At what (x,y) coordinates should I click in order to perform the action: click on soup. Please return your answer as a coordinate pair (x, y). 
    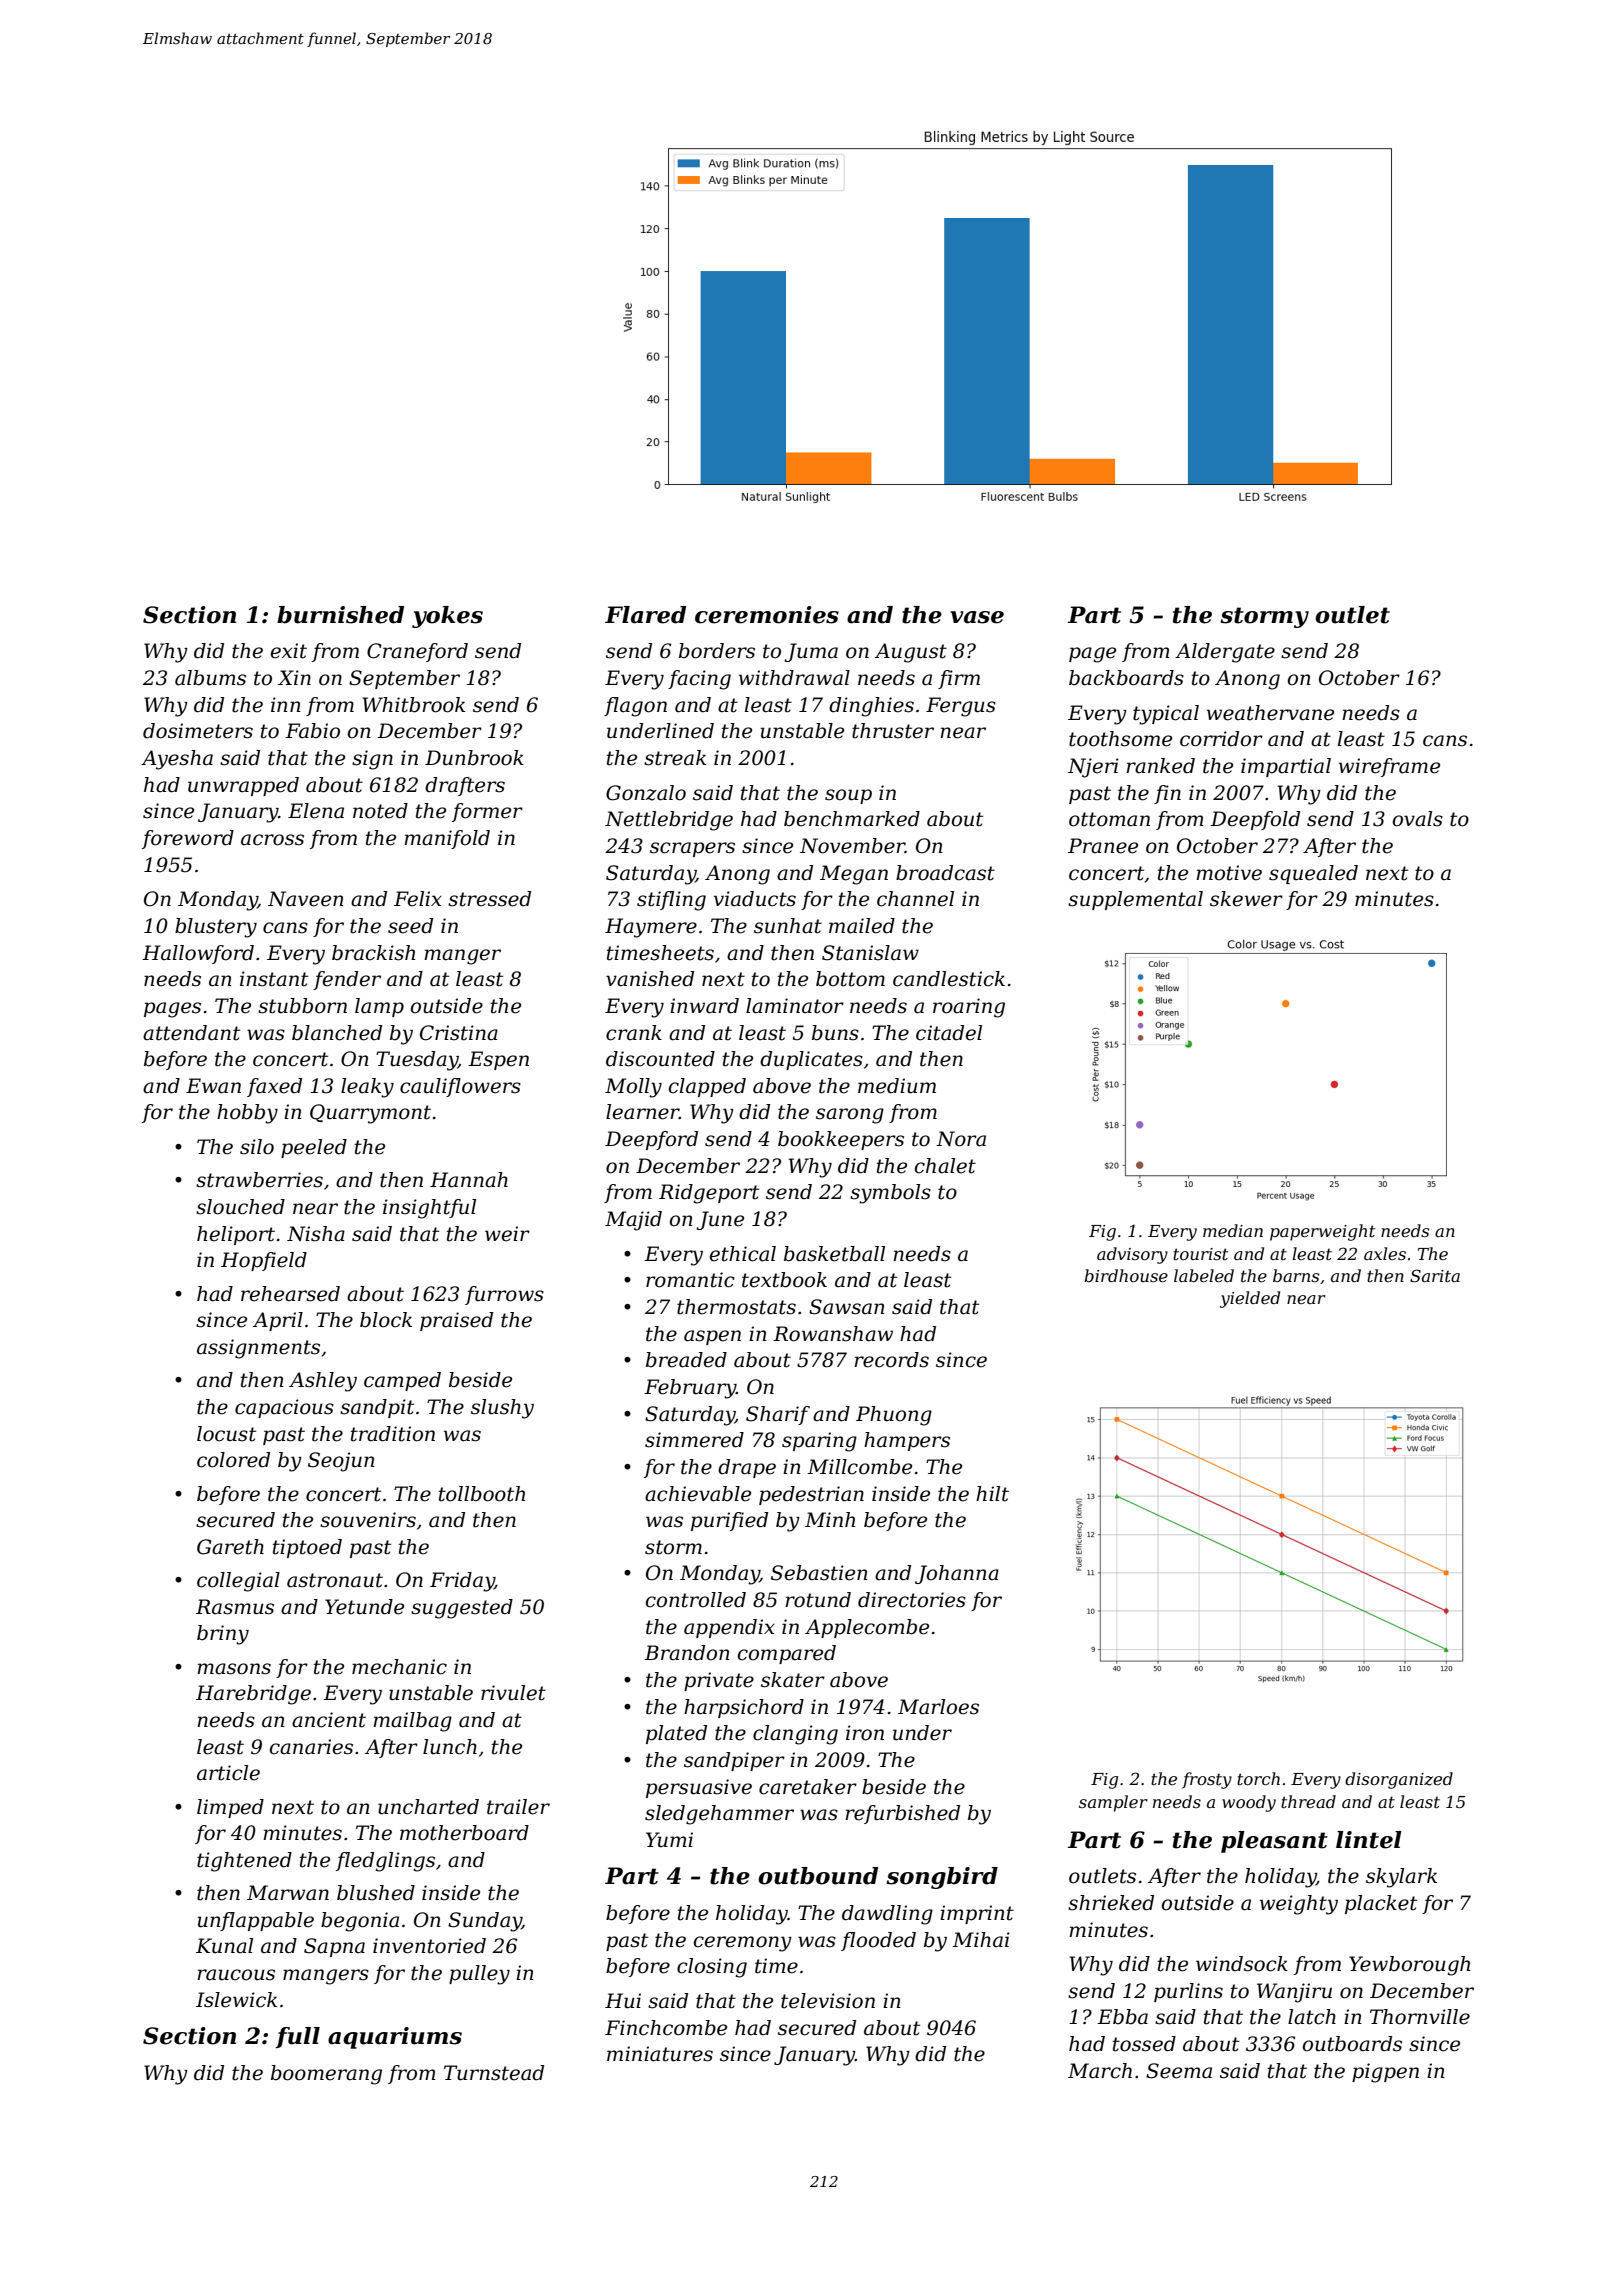
    Looking at the image, I should click on (848, 796).
